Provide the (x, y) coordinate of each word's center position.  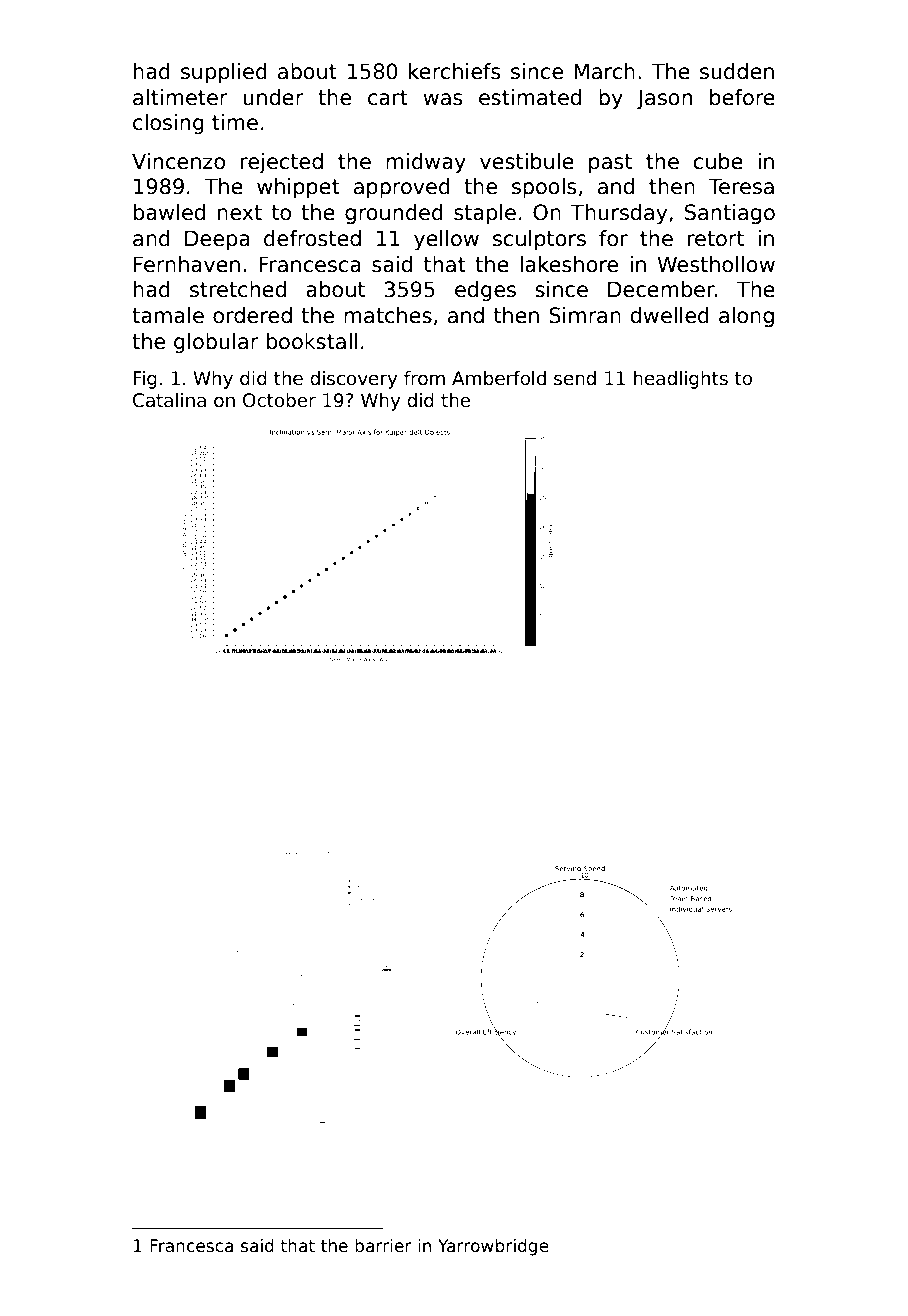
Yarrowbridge (493, 1247)
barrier (383, 1246)
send (575, 378)
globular (216, 343)
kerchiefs (454, 71)
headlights (681, 380)
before (742, 97)
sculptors (539, 240)
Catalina (169, 400)
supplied (224, 73)
